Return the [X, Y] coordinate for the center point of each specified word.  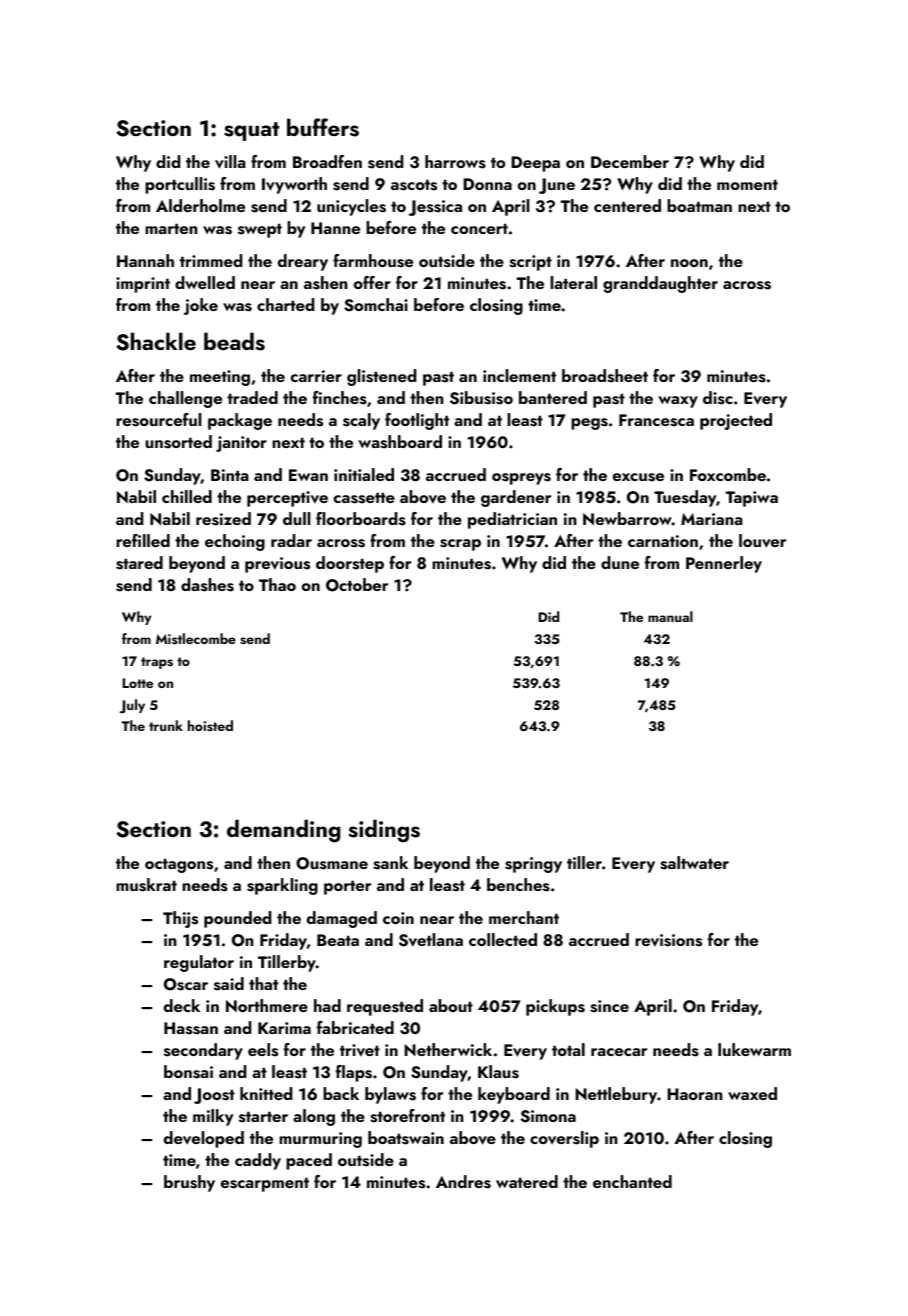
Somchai [376, 305]
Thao [277, 584]
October [357, 585]
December [630, 161]
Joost [214, 1096]
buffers [323, 127]
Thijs [180, 919]
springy [533, 865]
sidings [384, 831]
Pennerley [724, 564]
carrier [316, 376]
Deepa [535, 164]
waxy [678, 402]
